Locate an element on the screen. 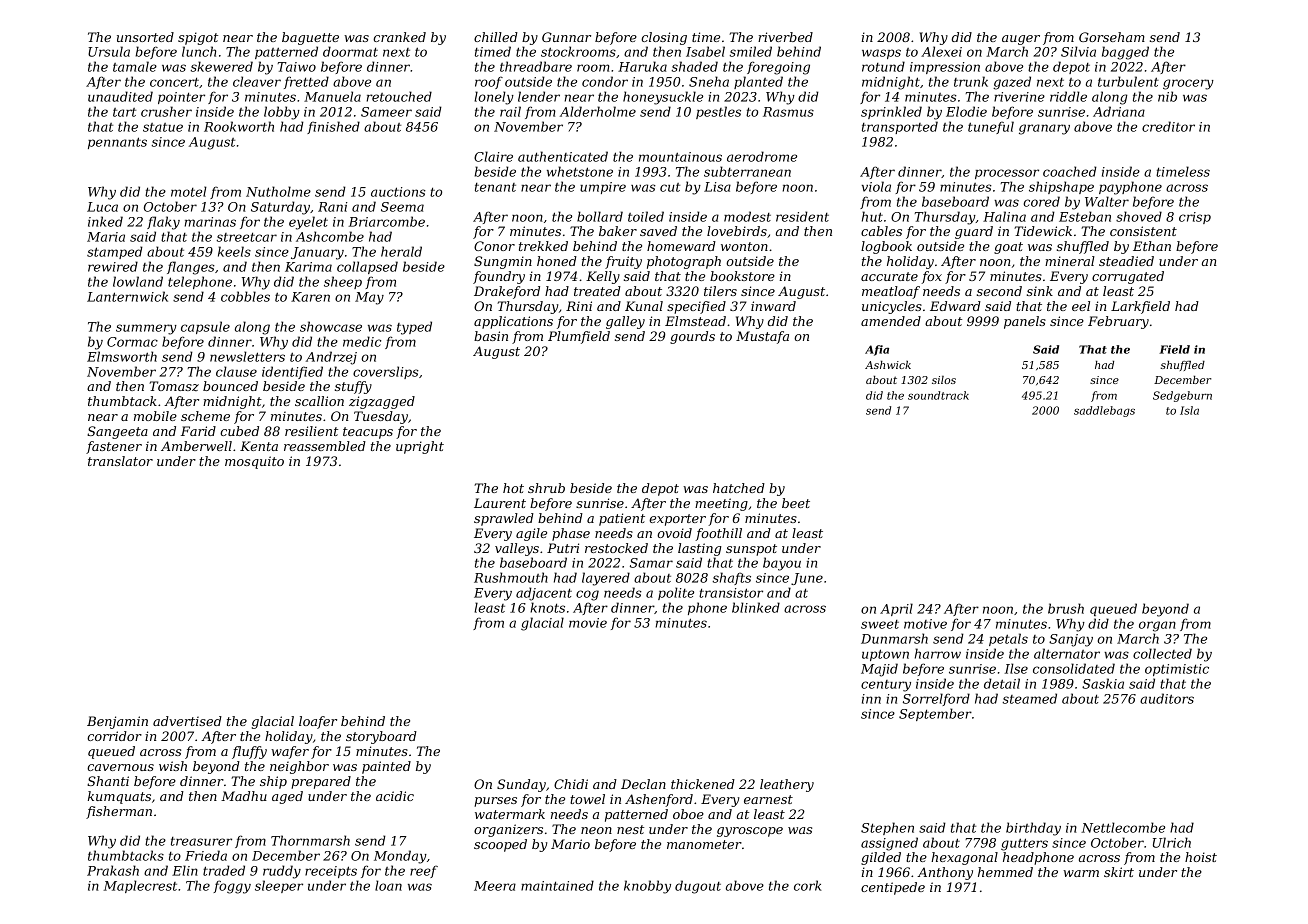  unsorted is located at coordinates (145, 37).
